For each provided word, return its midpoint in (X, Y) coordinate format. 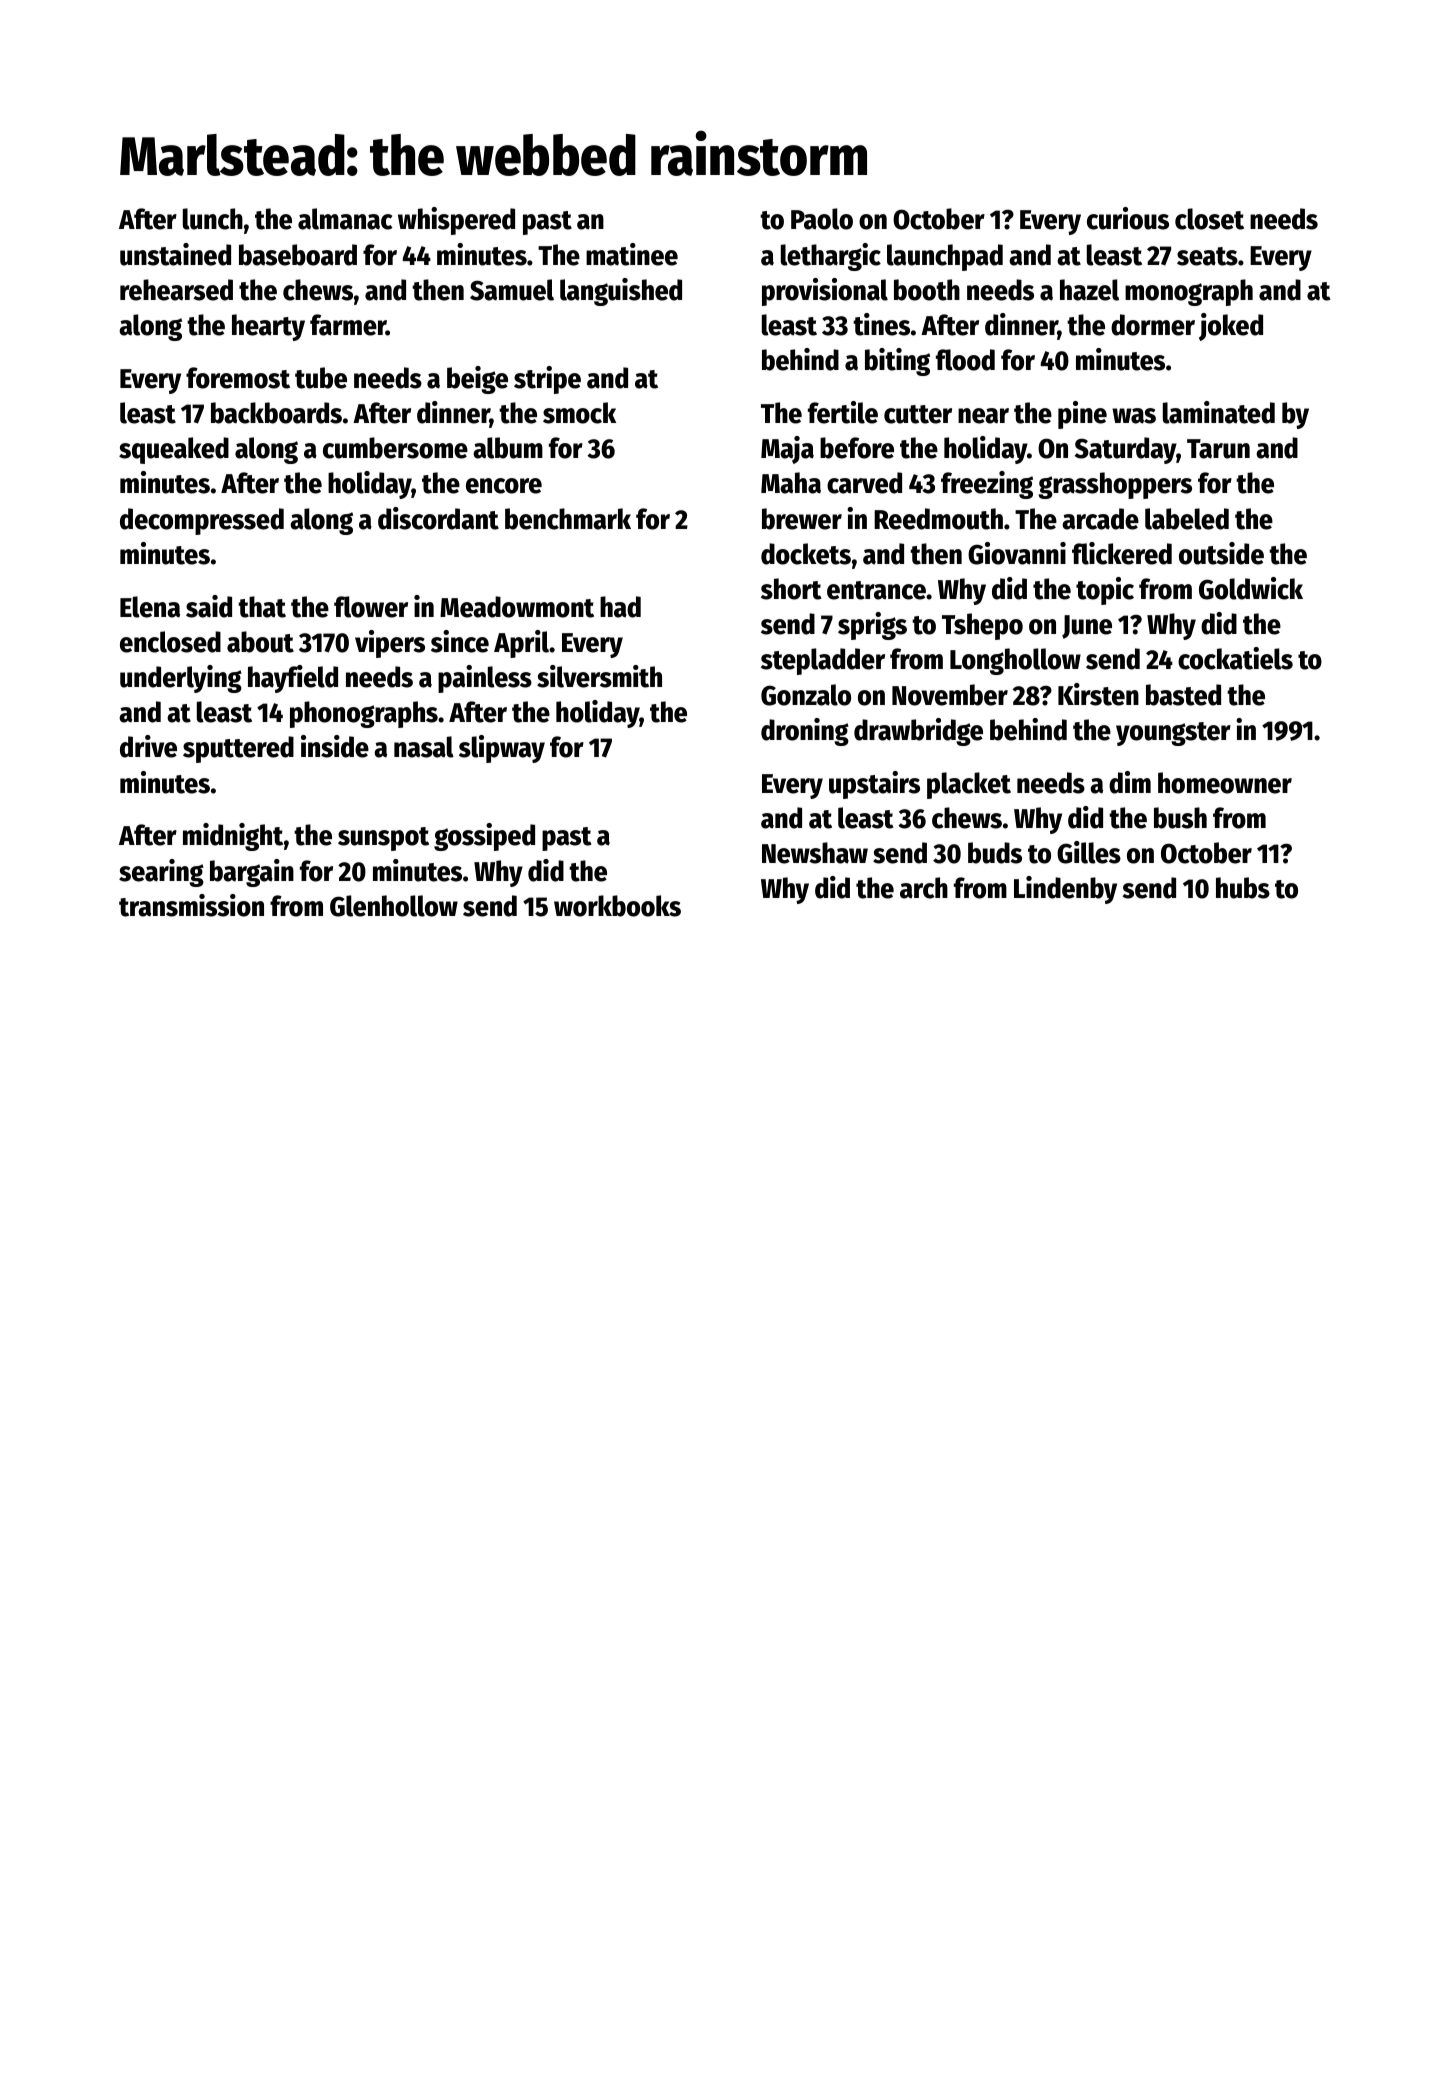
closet (1209, 219)
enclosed (170, 642)
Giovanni (1017, 553)
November (950, 695)
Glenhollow (394, 906)
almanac (345, 219)
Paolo (822, 219)
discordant (438, 518)
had (620, 607)
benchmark (568, 519)
